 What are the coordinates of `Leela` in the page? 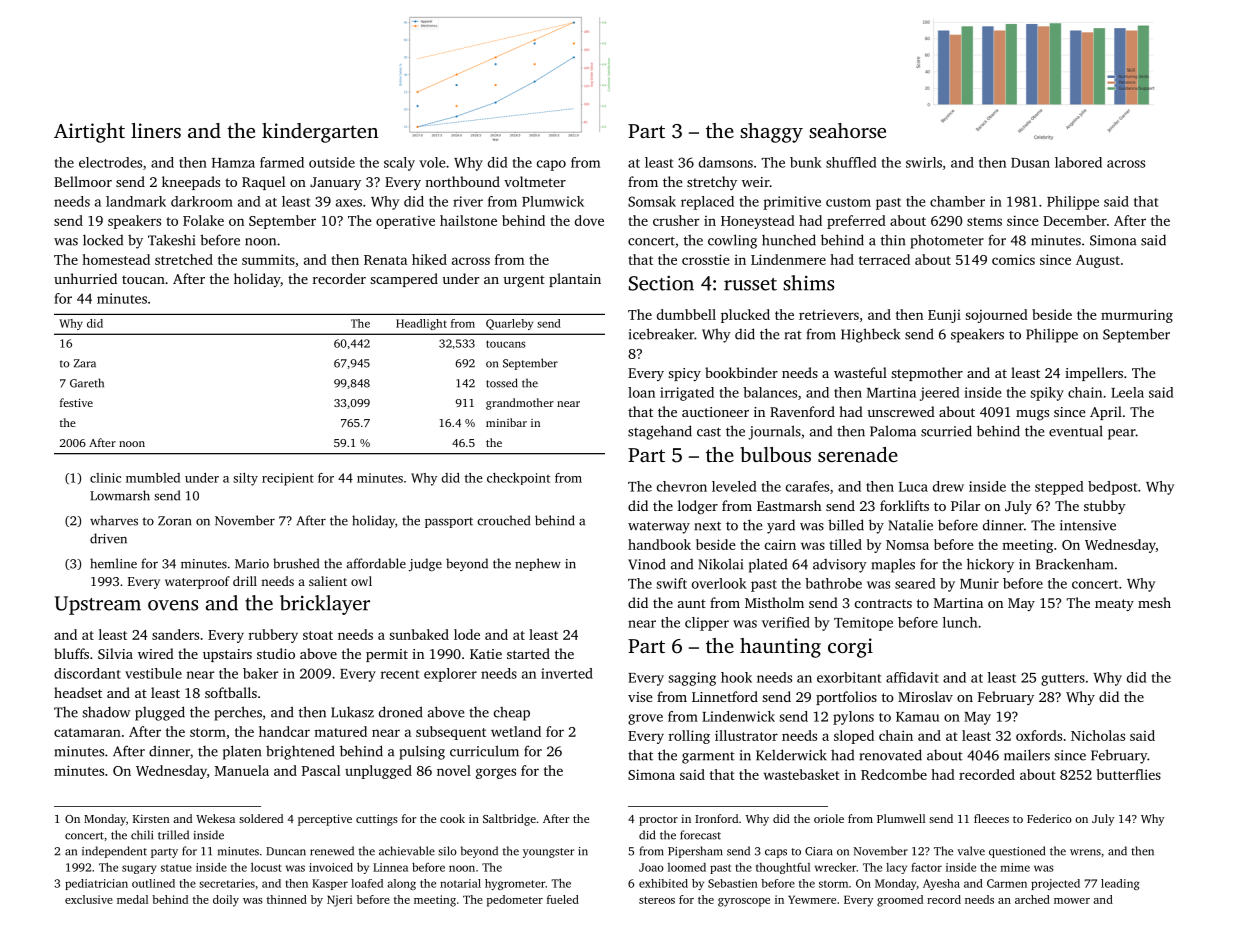 It's located at (1127, 392).
